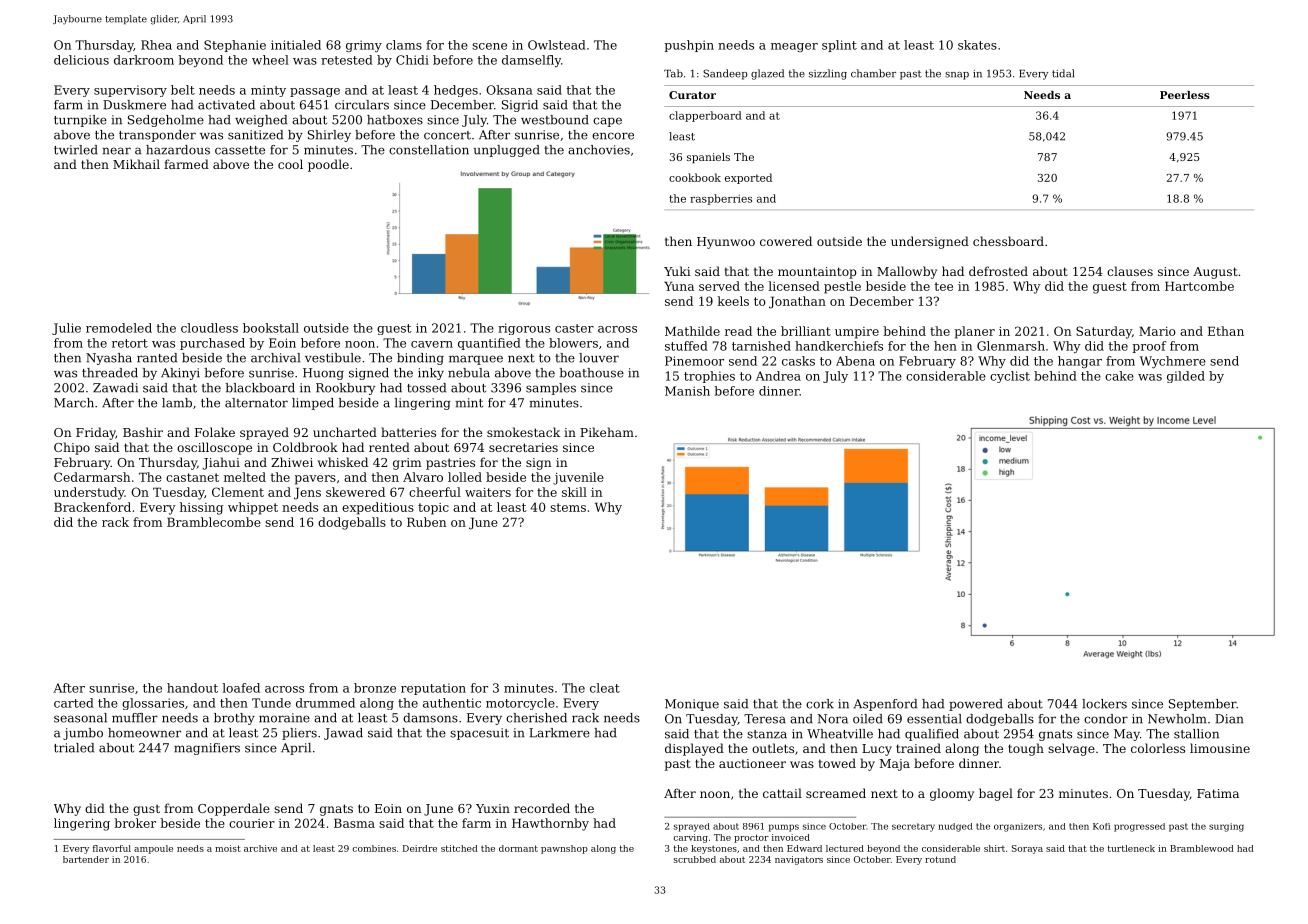 The width and height of the page is (1308, 924). I want to click on secretaries, so click(523, 447).
